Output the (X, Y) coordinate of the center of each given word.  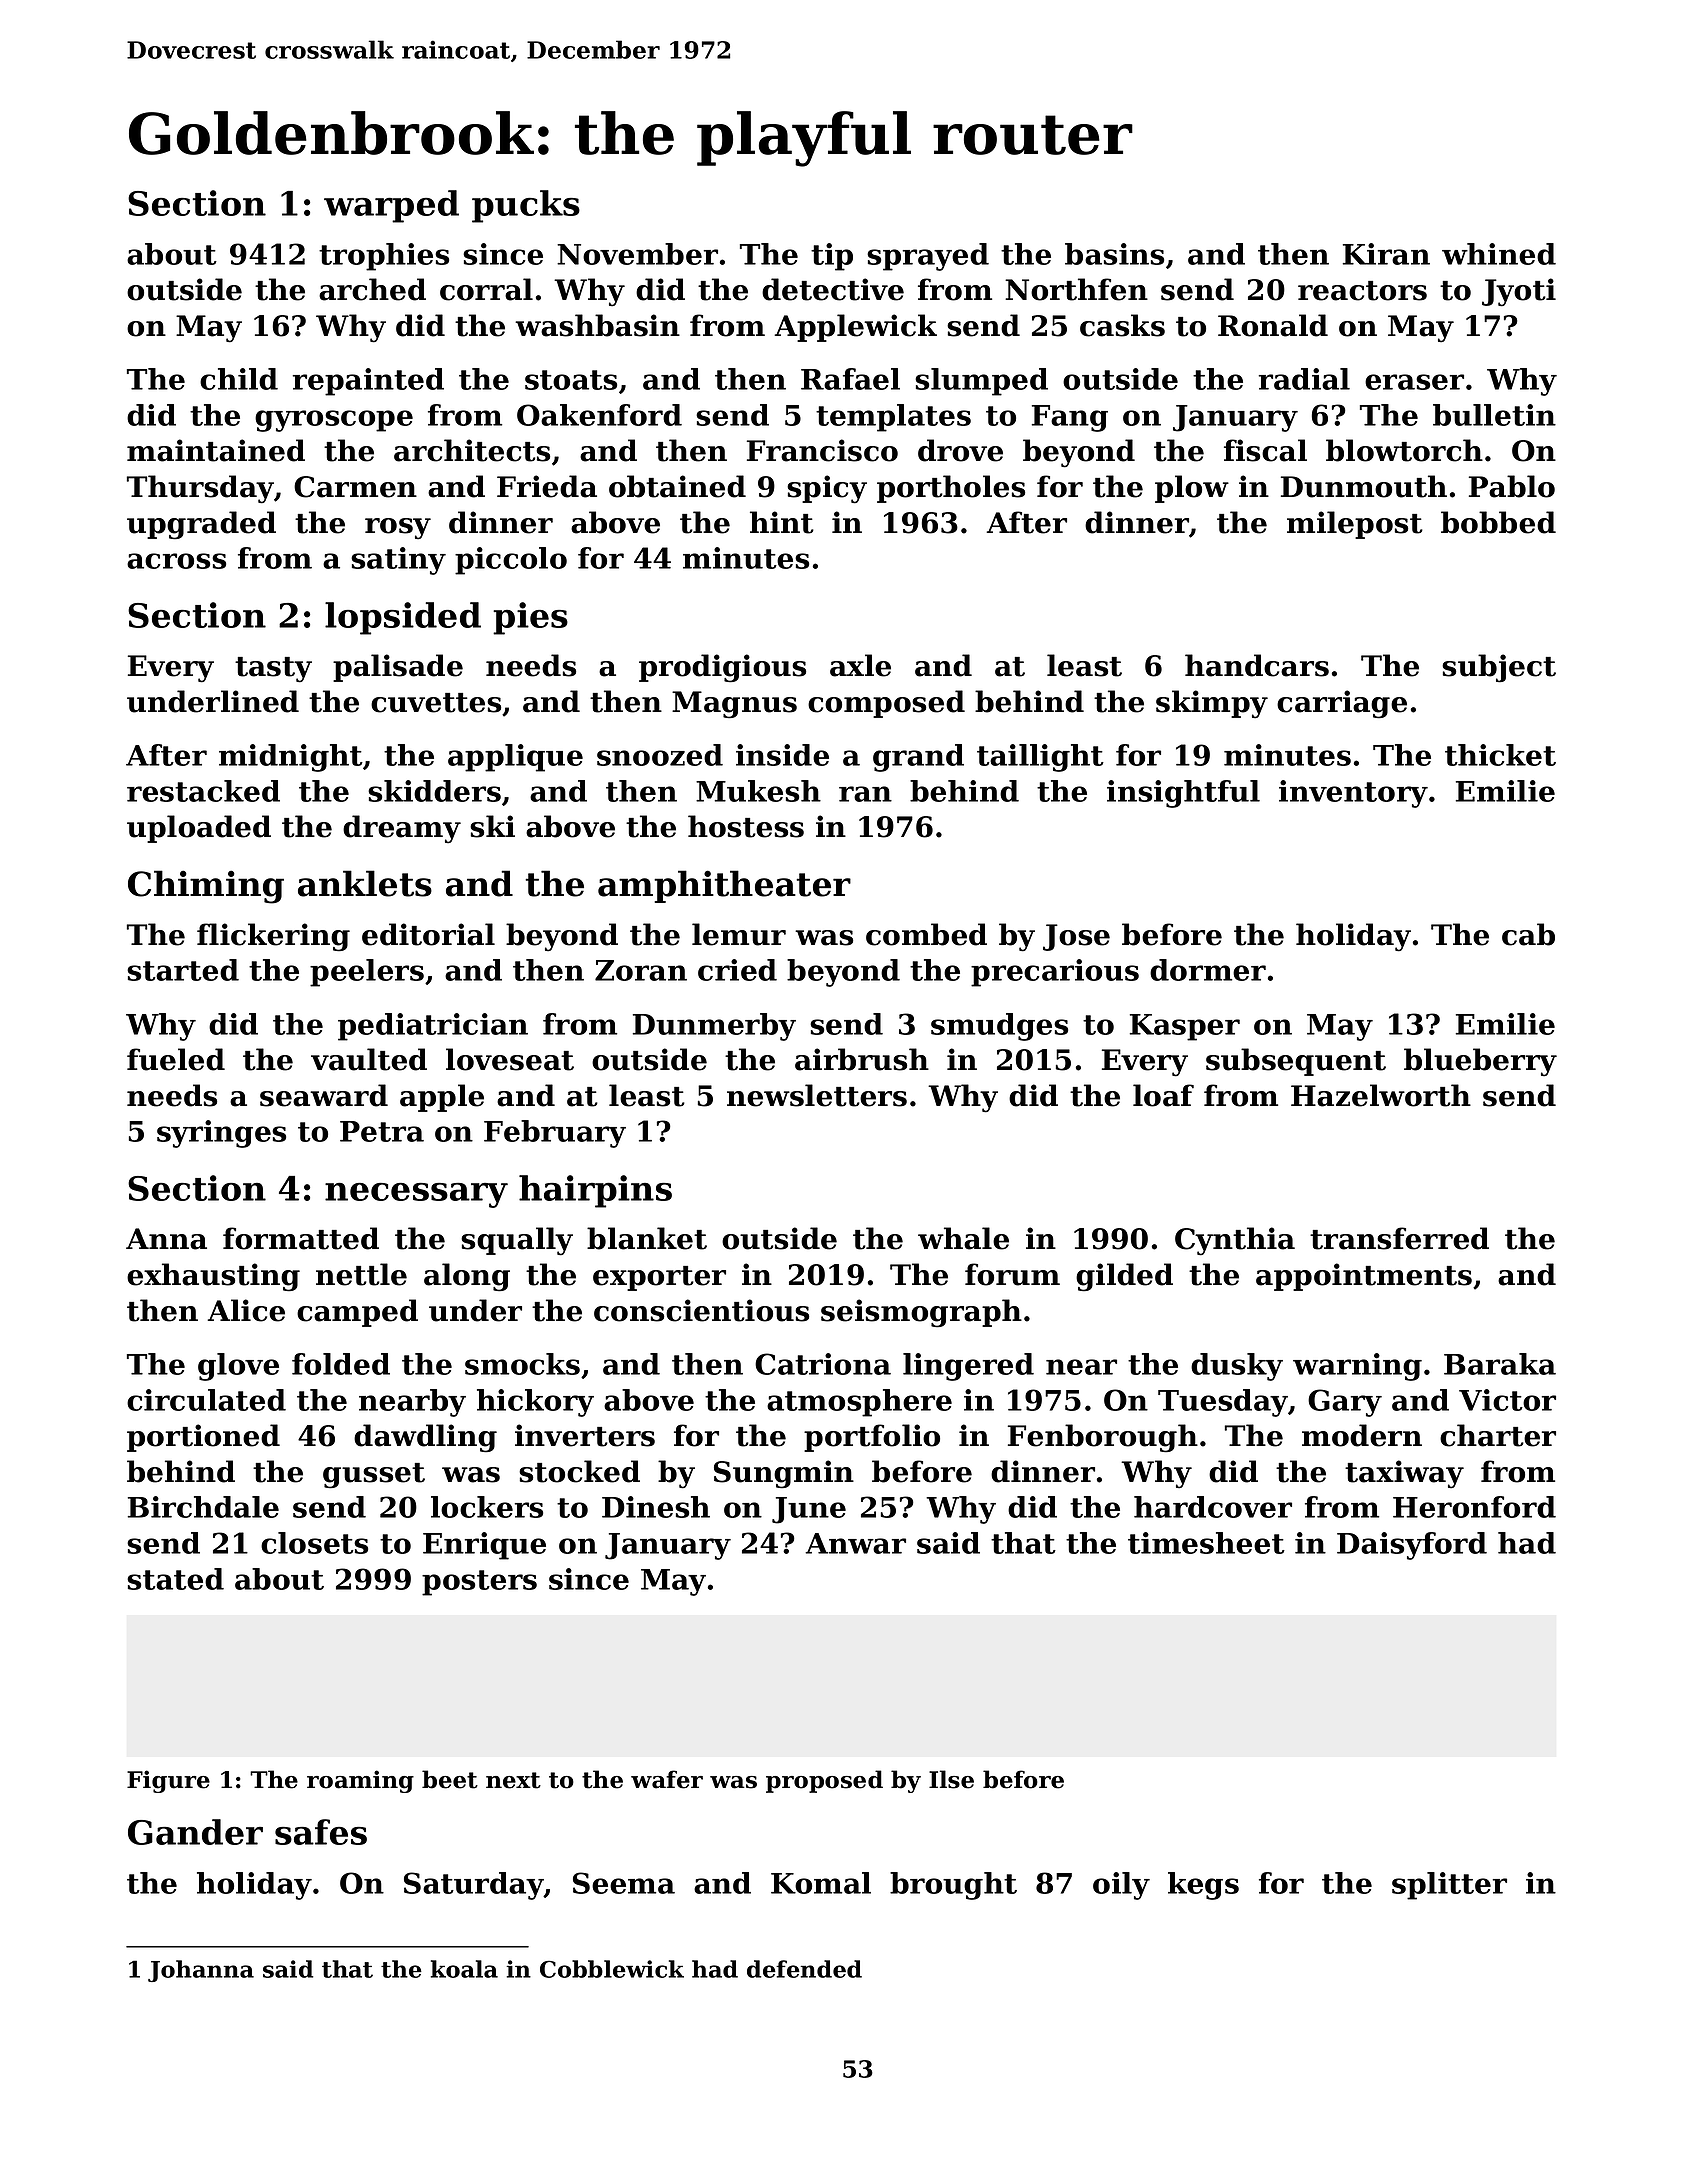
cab (1528, 934)
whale (963, 1238)
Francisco (822, 450)
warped (391, 206)
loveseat (510, 1059)
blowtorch (1404, 450)
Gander (195, 1832)
